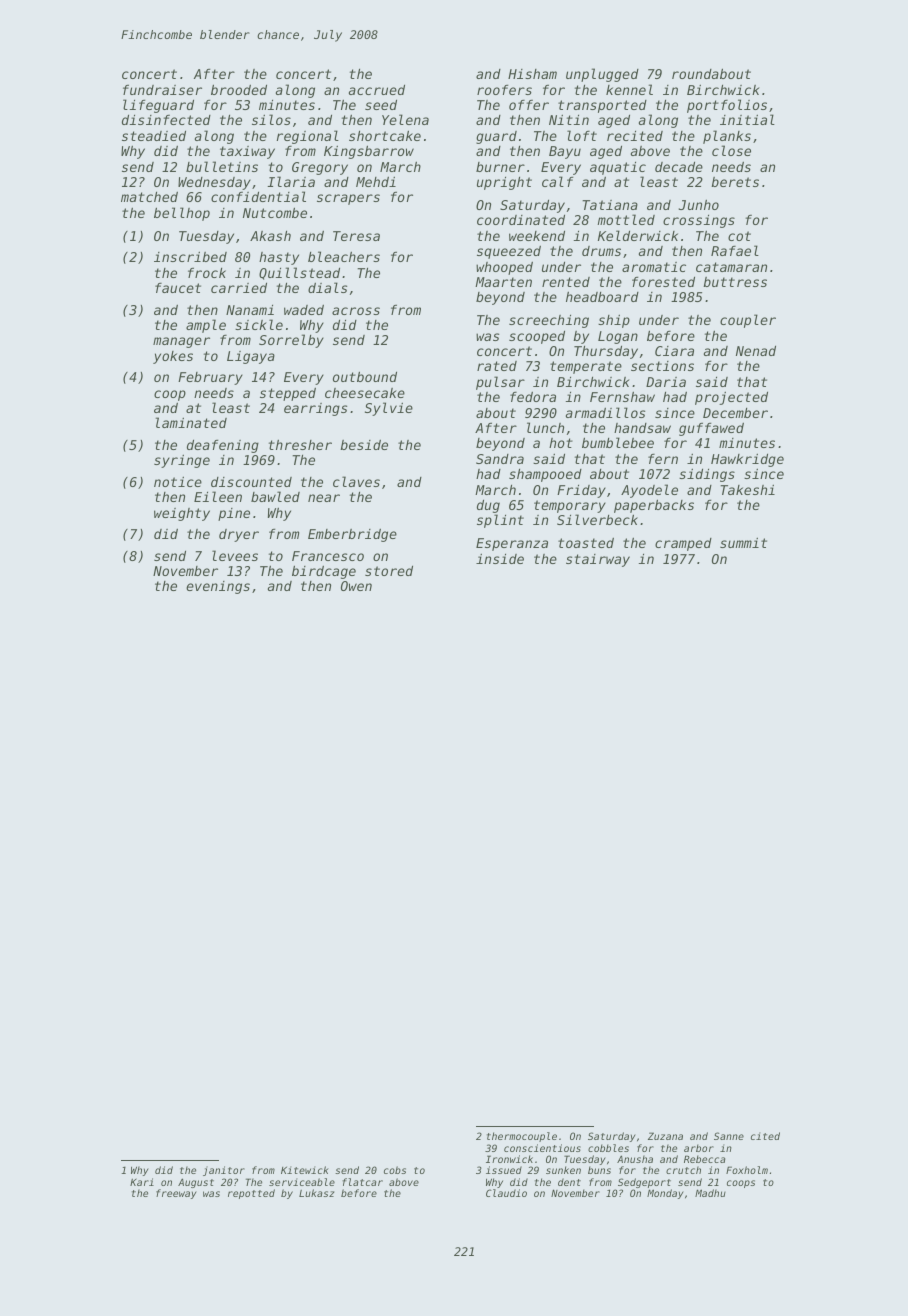  What do you see at coordinates (665, 1136) in the screenshot?
I see `Zuzana` at bounding box center [665, 1136].
